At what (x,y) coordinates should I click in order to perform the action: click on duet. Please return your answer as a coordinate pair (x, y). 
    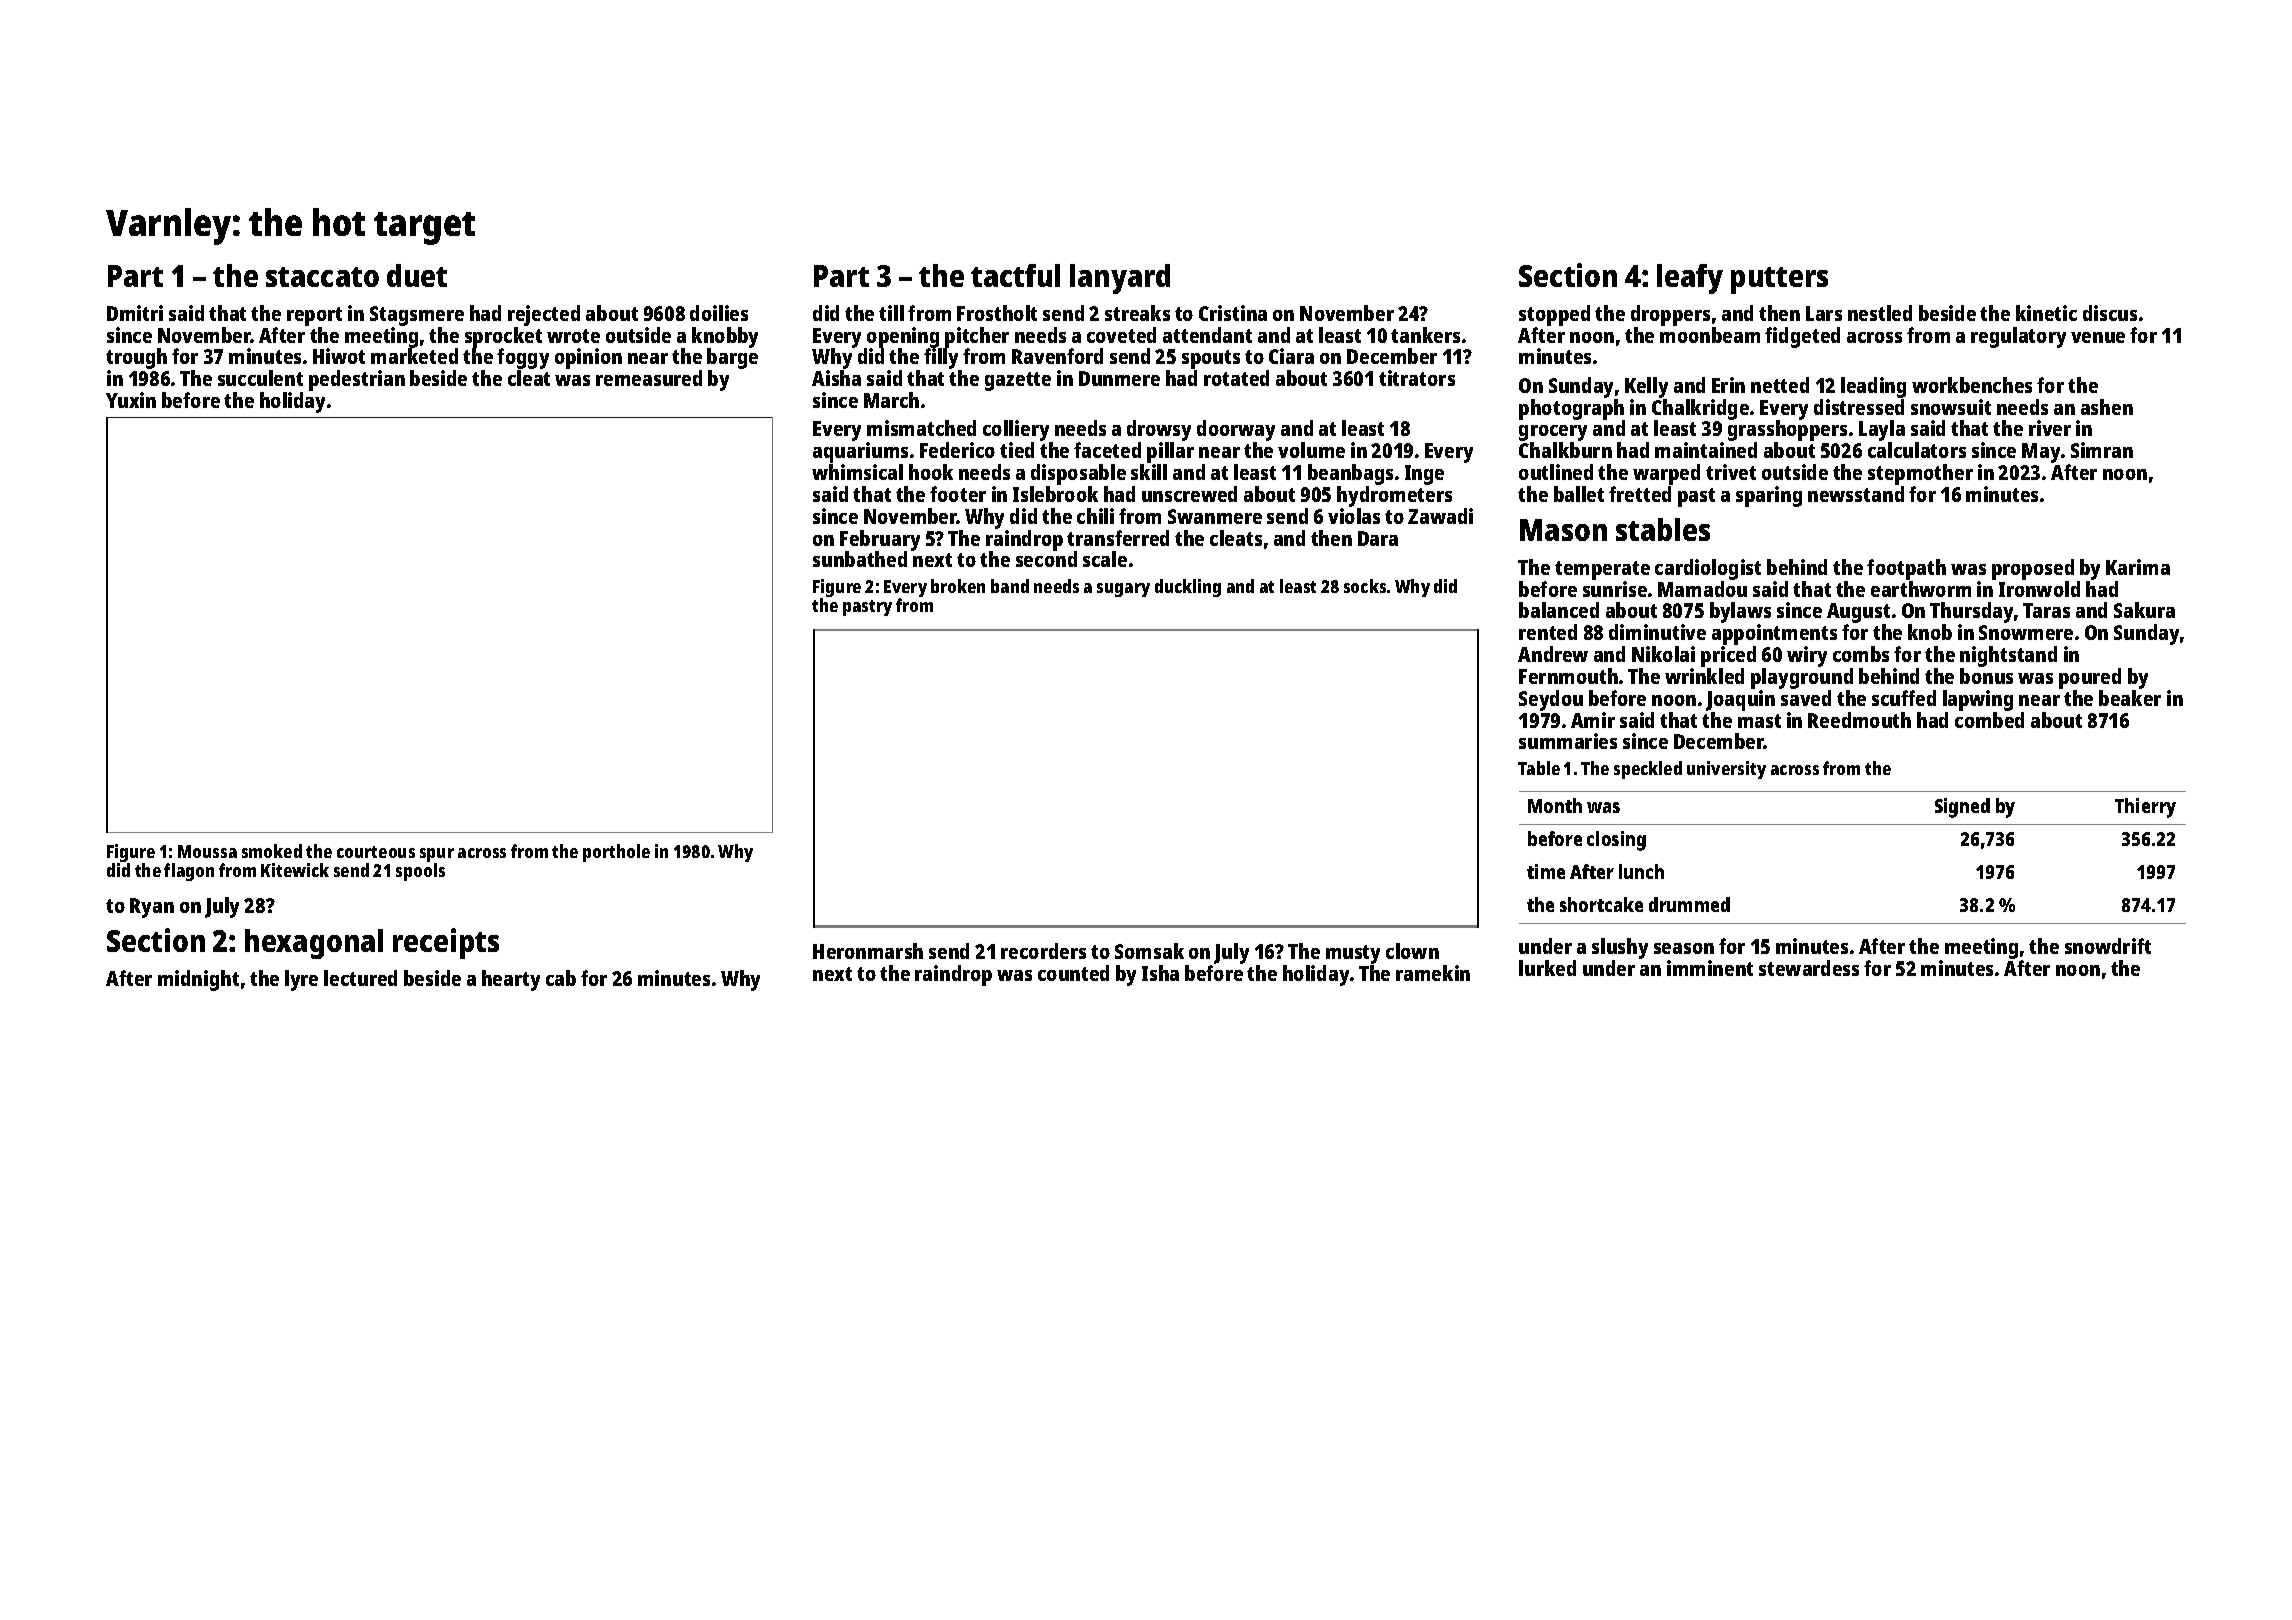
    Looking at the image, I should click on (417, 275).
